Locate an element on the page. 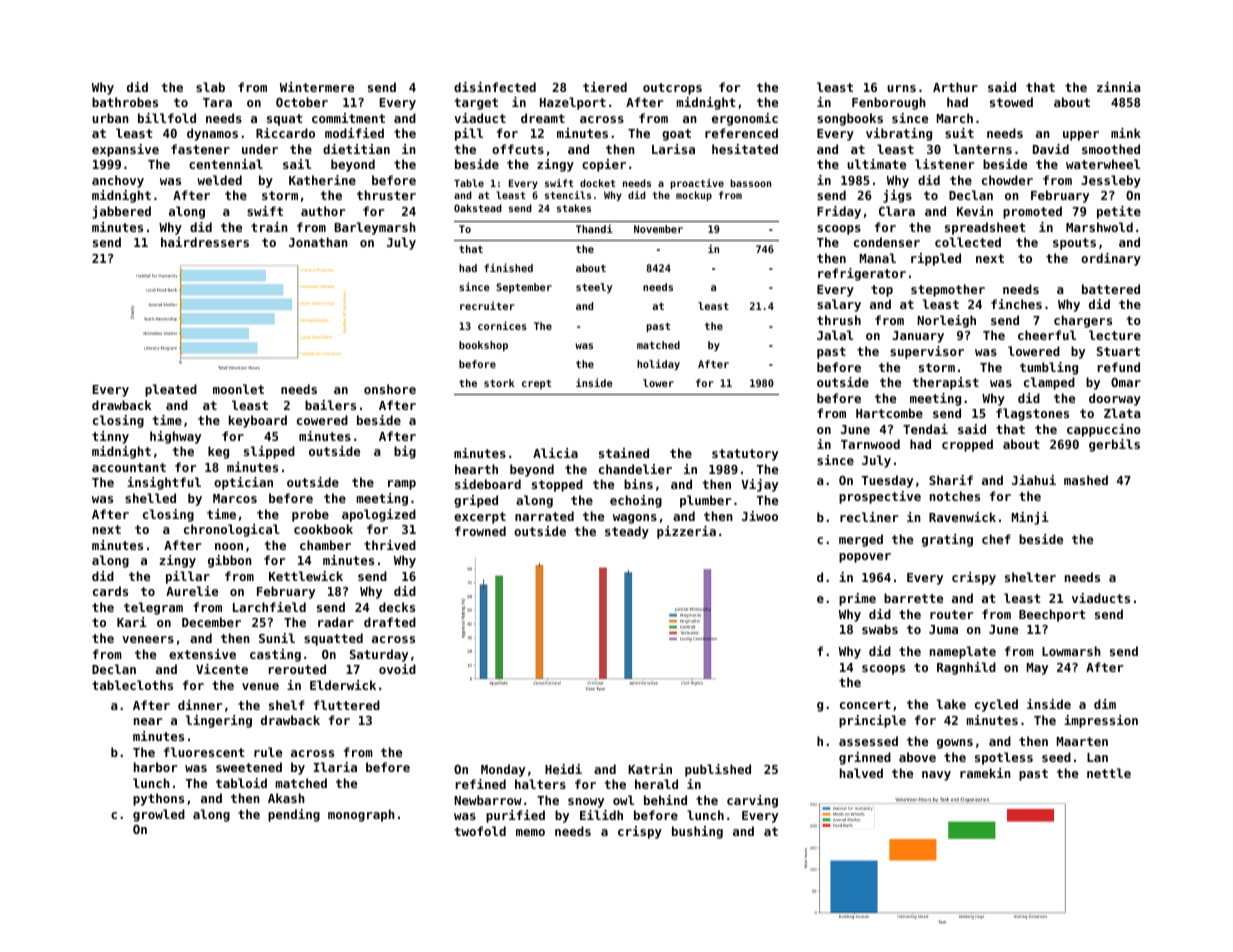 Image resolution: width=1233 pixels, height=952 pixels. outcrops is located at coordinates (672, 89).
